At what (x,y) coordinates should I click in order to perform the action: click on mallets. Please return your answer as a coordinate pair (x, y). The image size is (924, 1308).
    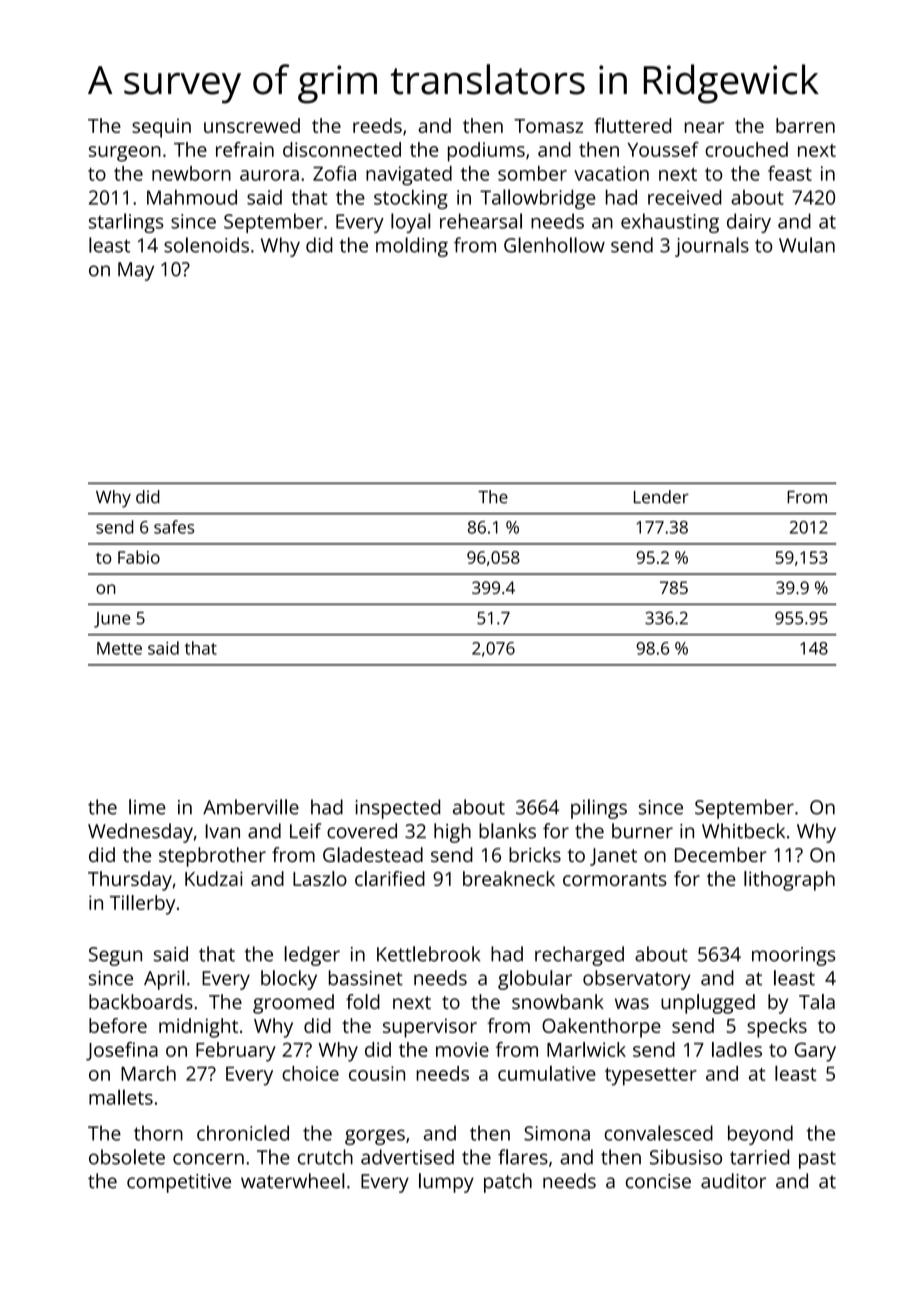
    Looking at the image, I should click on (121, 1097).
